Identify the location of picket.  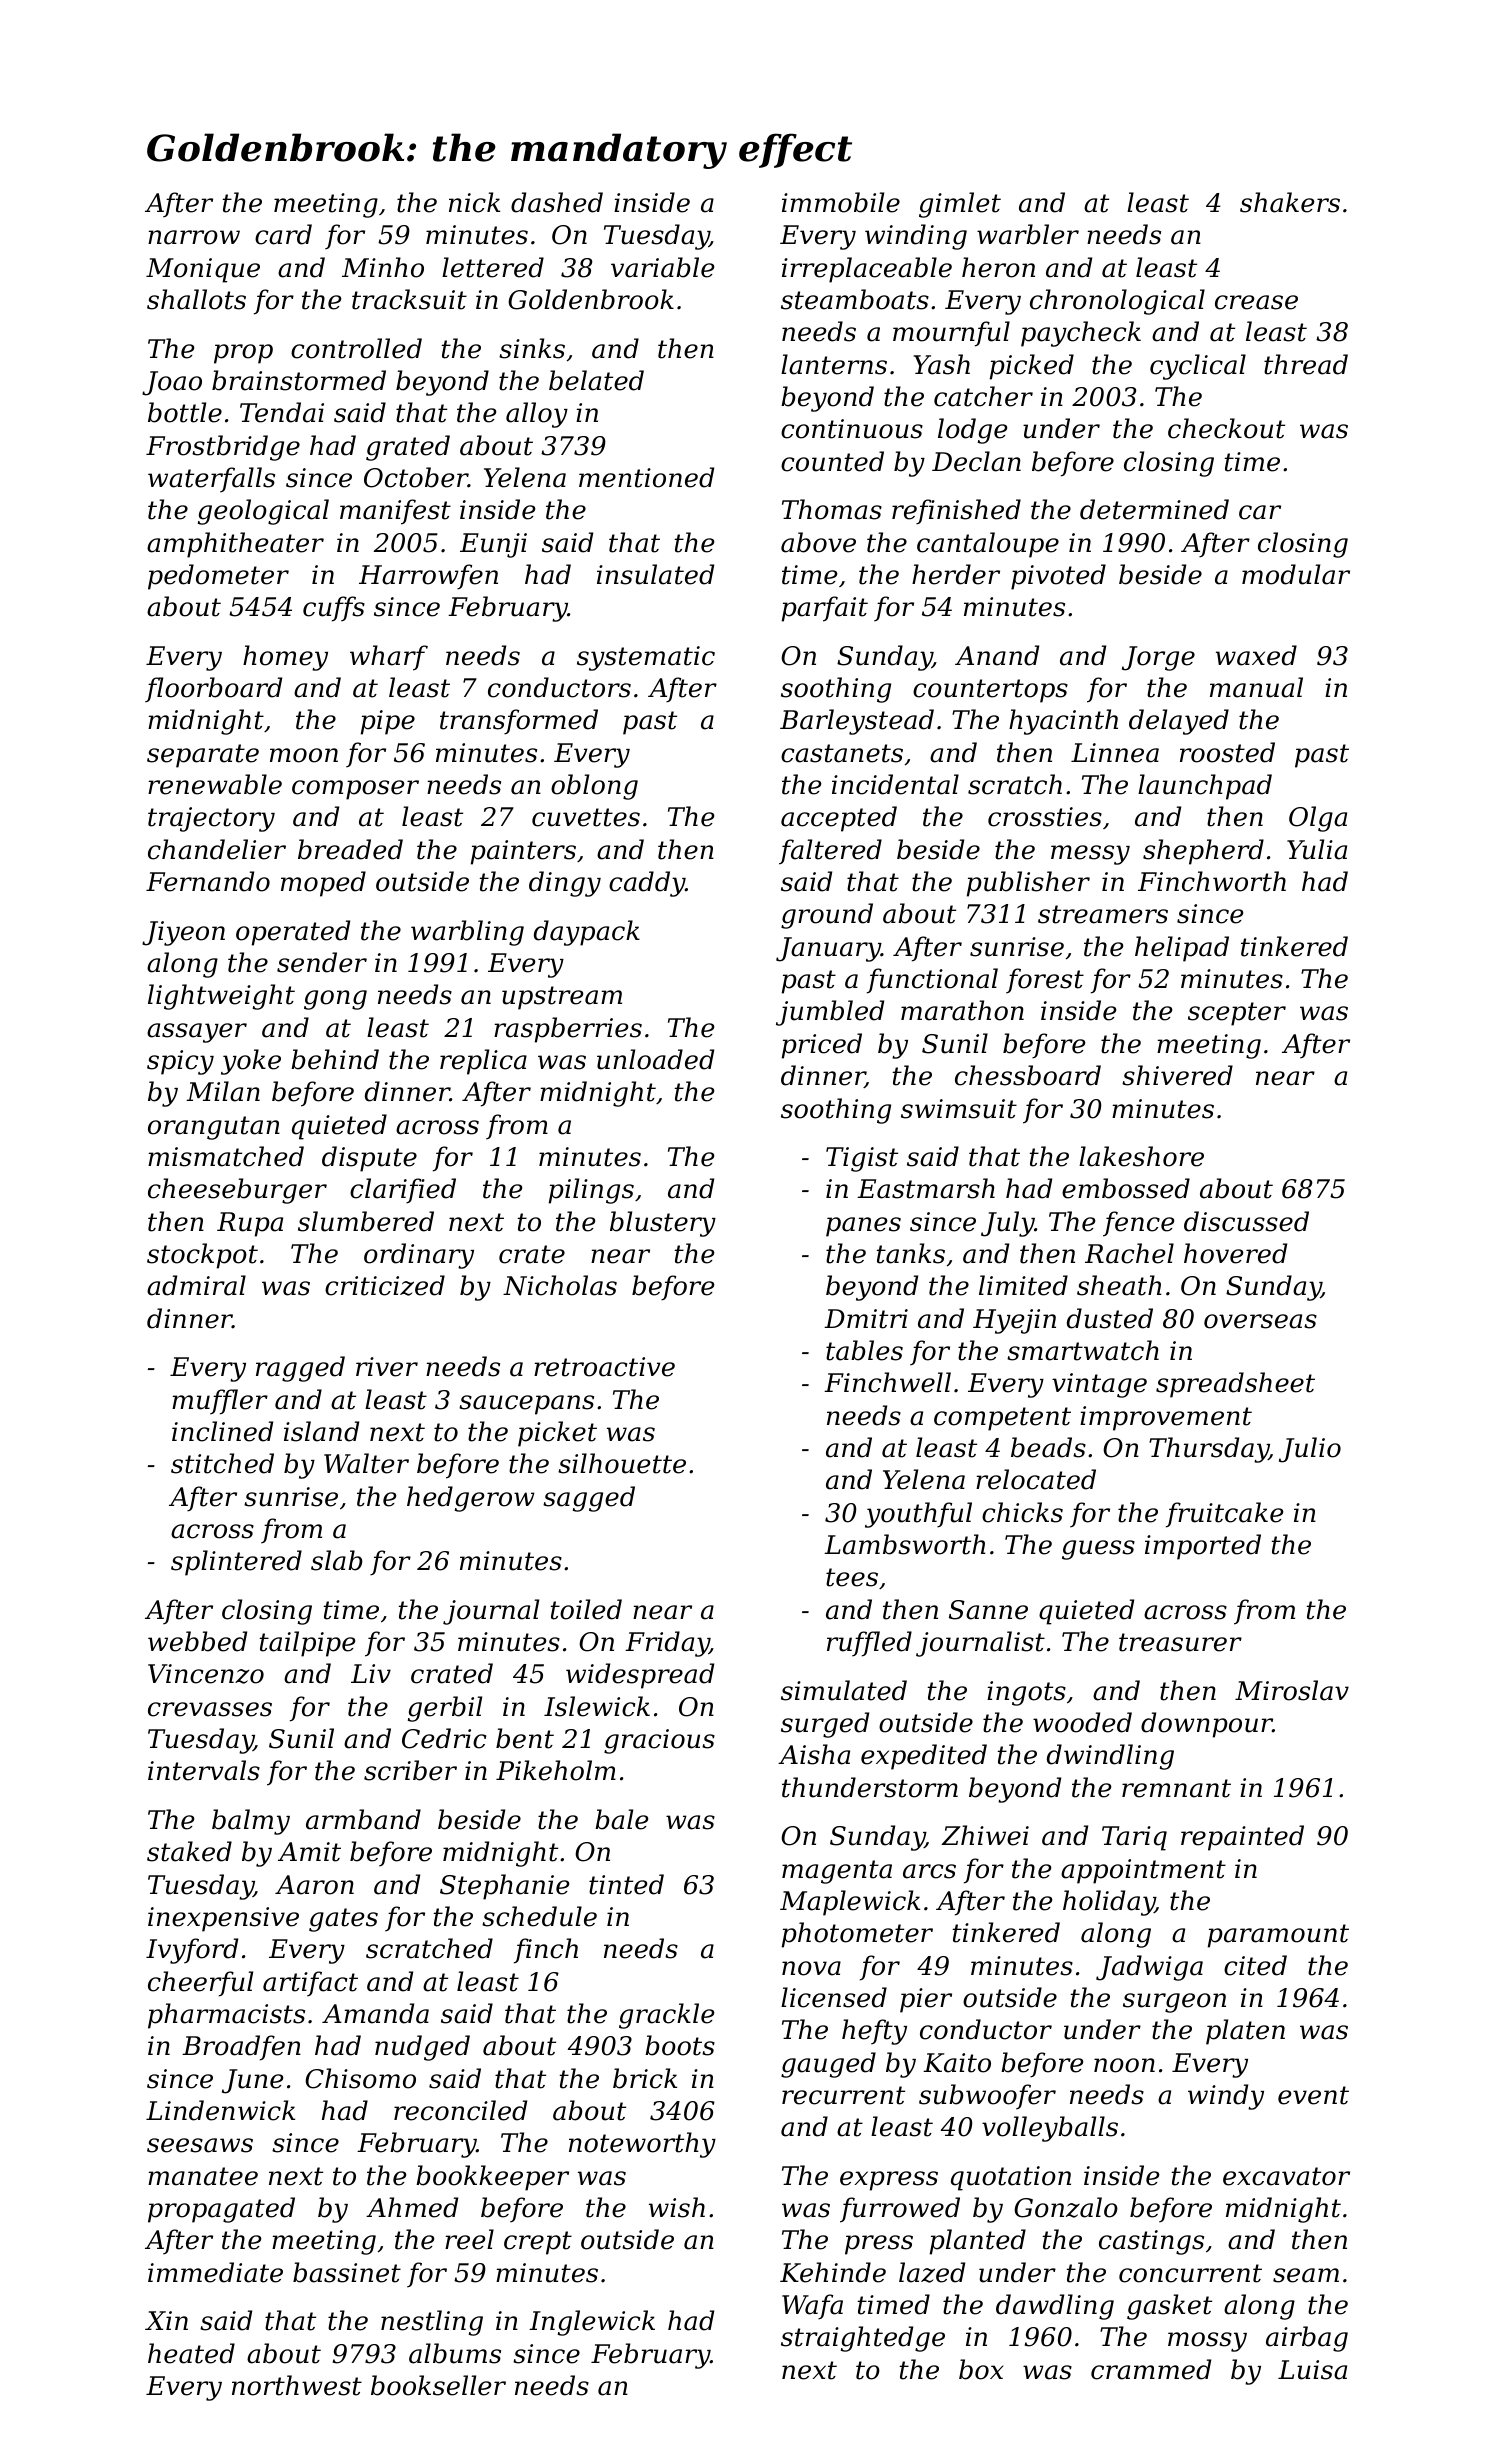
(557, 1434).
